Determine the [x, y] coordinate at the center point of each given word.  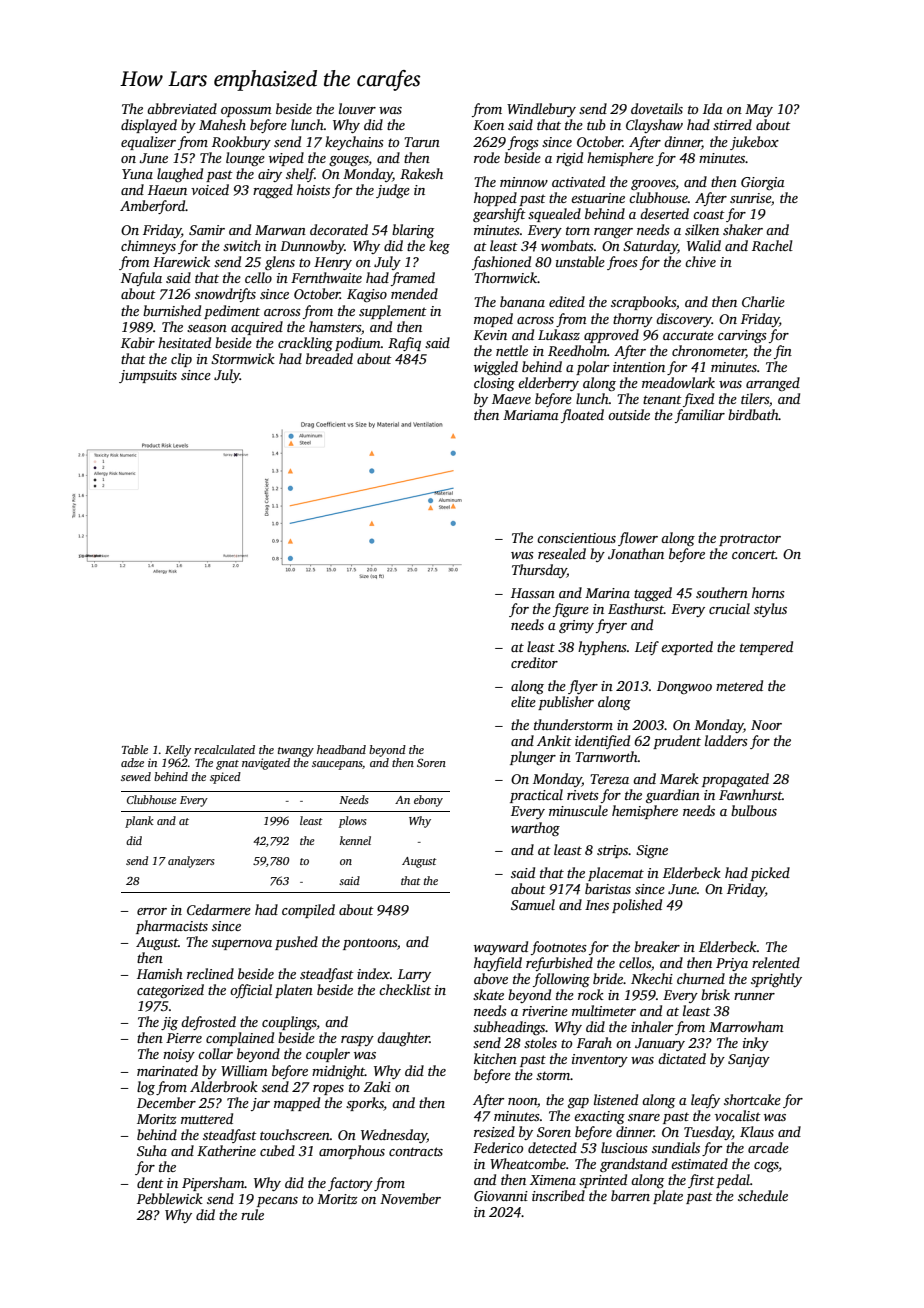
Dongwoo [684, 687]
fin [783, 352]
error [152, 911]
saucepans [337, 765]
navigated [266, 764]
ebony [428, 801]
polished [637, 906]
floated [582, 416]
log [146, 1088]
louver [357, 108]
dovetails [657, 108]
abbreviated [182, 108]
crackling [305, 344]
